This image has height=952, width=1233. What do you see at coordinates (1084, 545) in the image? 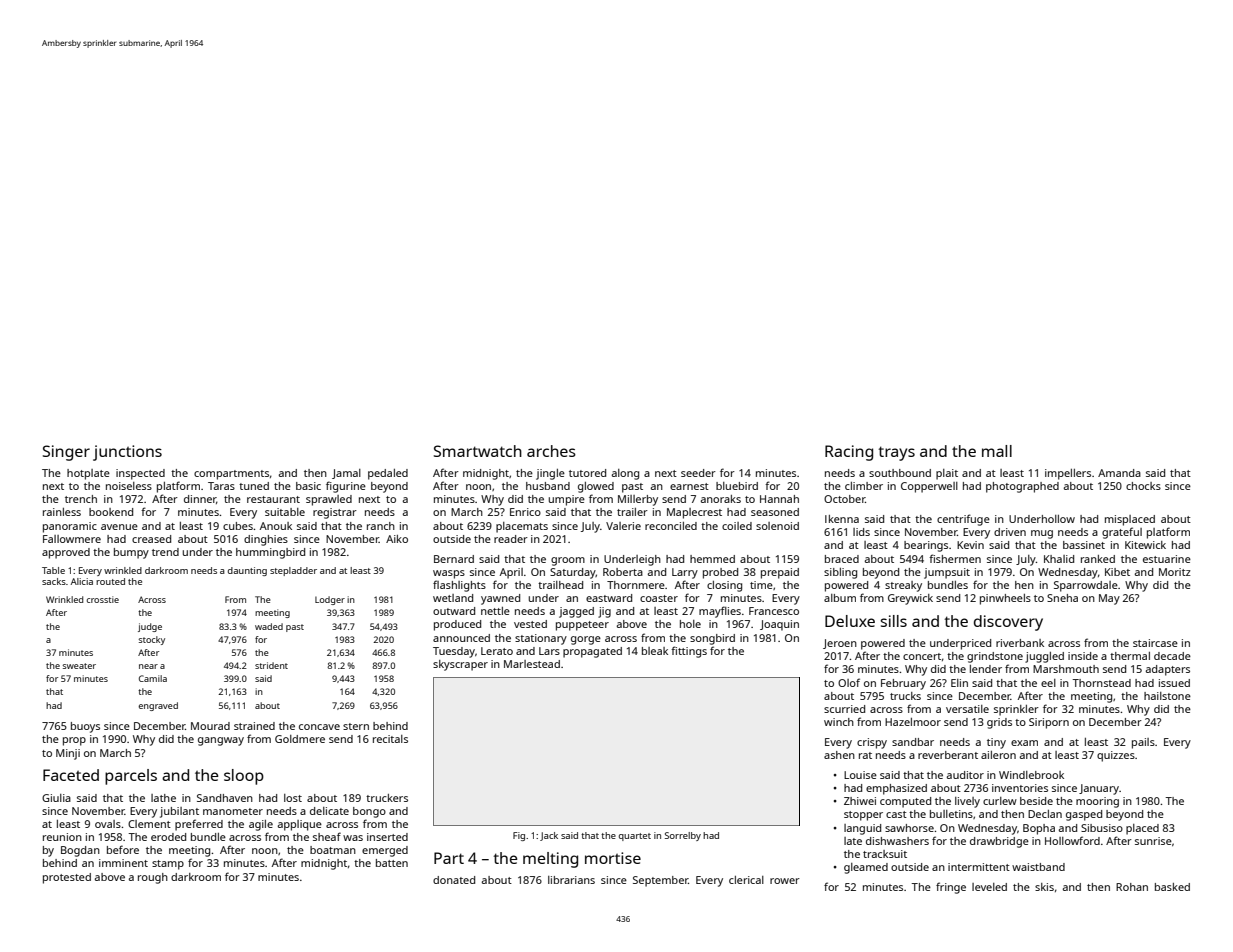
I see `bassinet` at bounding box center [1084, 545].
